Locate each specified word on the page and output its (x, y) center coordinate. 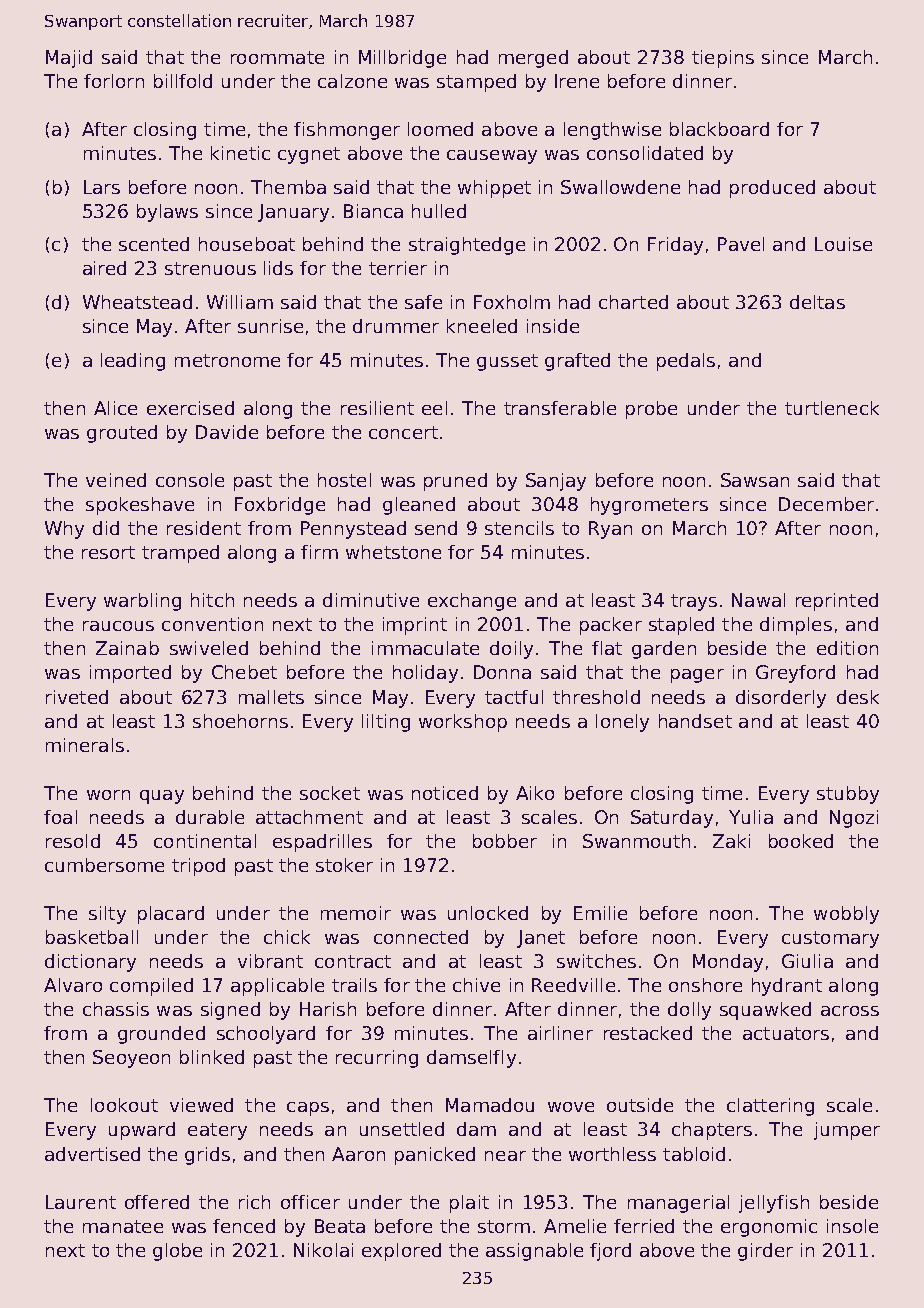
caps (308, 1109)
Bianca (373, 211)
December (826, 504)
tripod (198, 867)
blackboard (719, 129)
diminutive (371, 600)
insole (852, 1226)
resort (108, 552)
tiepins (723, 59)
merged (533, 59)
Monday (728, 963)
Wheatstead (137, 302)
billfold (183, 81)
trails (354, 985)
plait (469, 1204)
